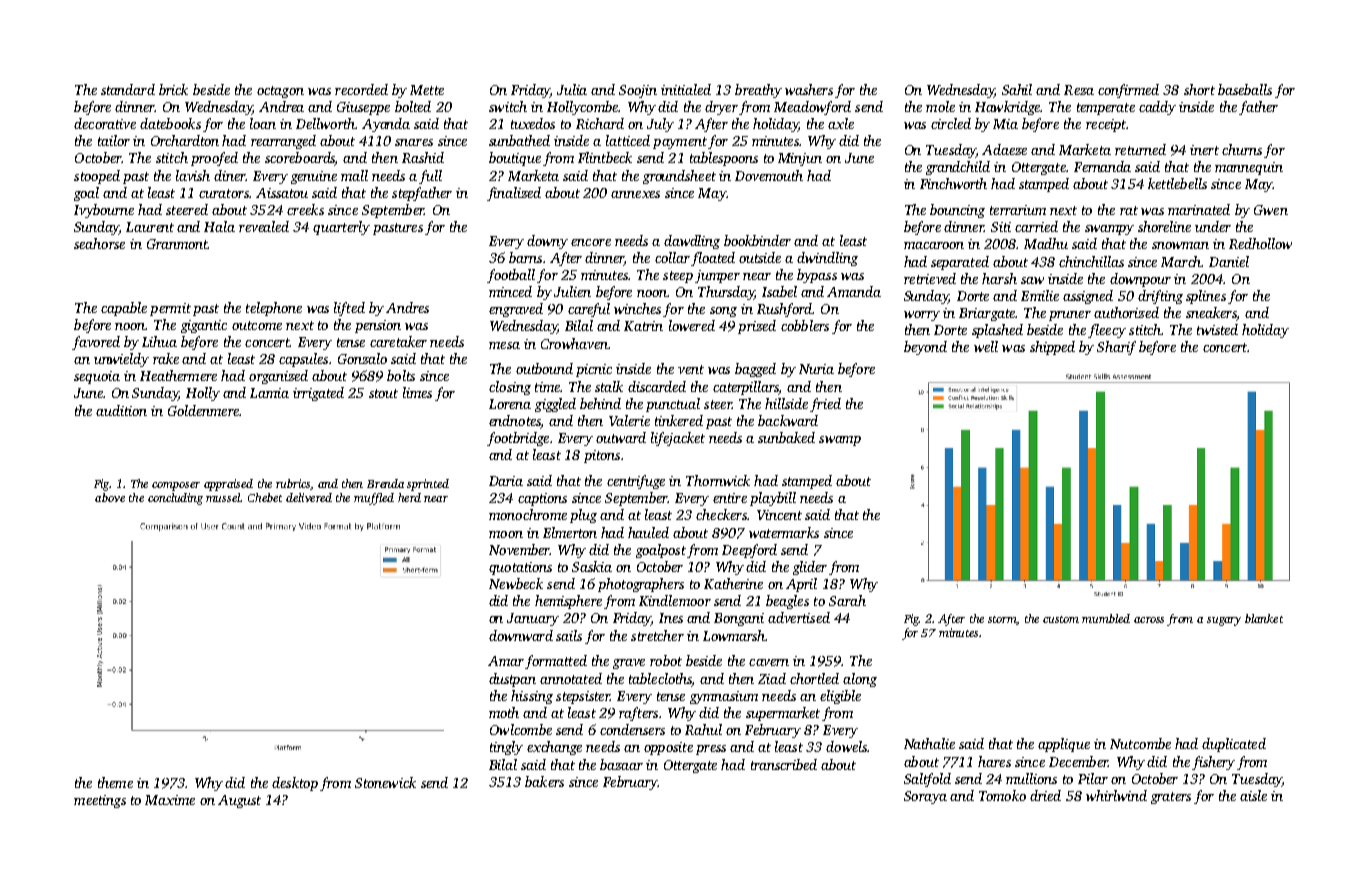  What do you see at coordinates (940, 106) in the image?
I see `mole` at bounding box center [940, 106].
